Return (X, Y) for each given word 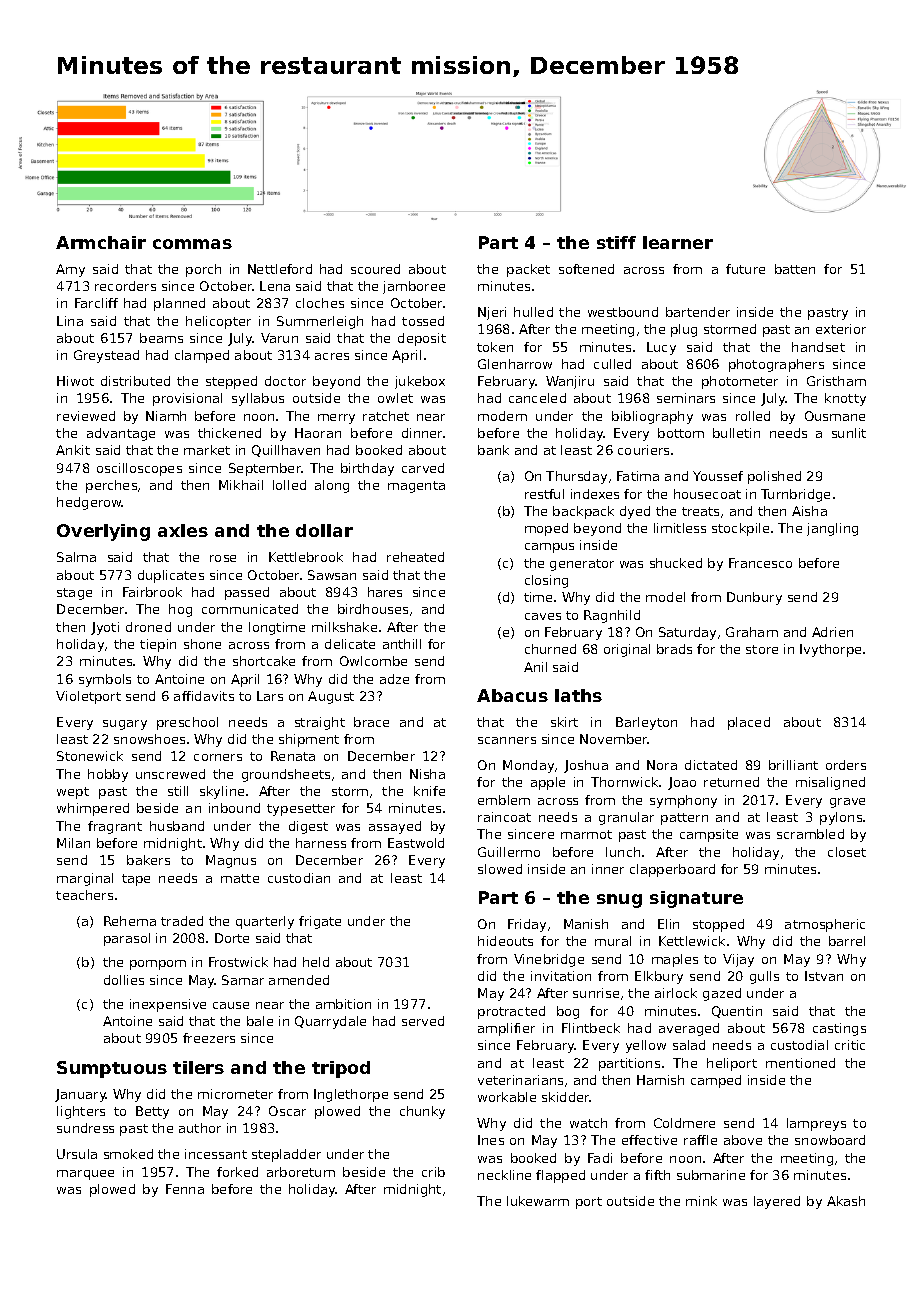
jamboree (414, 287)
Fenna (185, 1189)
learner (678, 242)
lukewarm (538, 1201)
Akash (846, 1201)
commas (192, 244)
